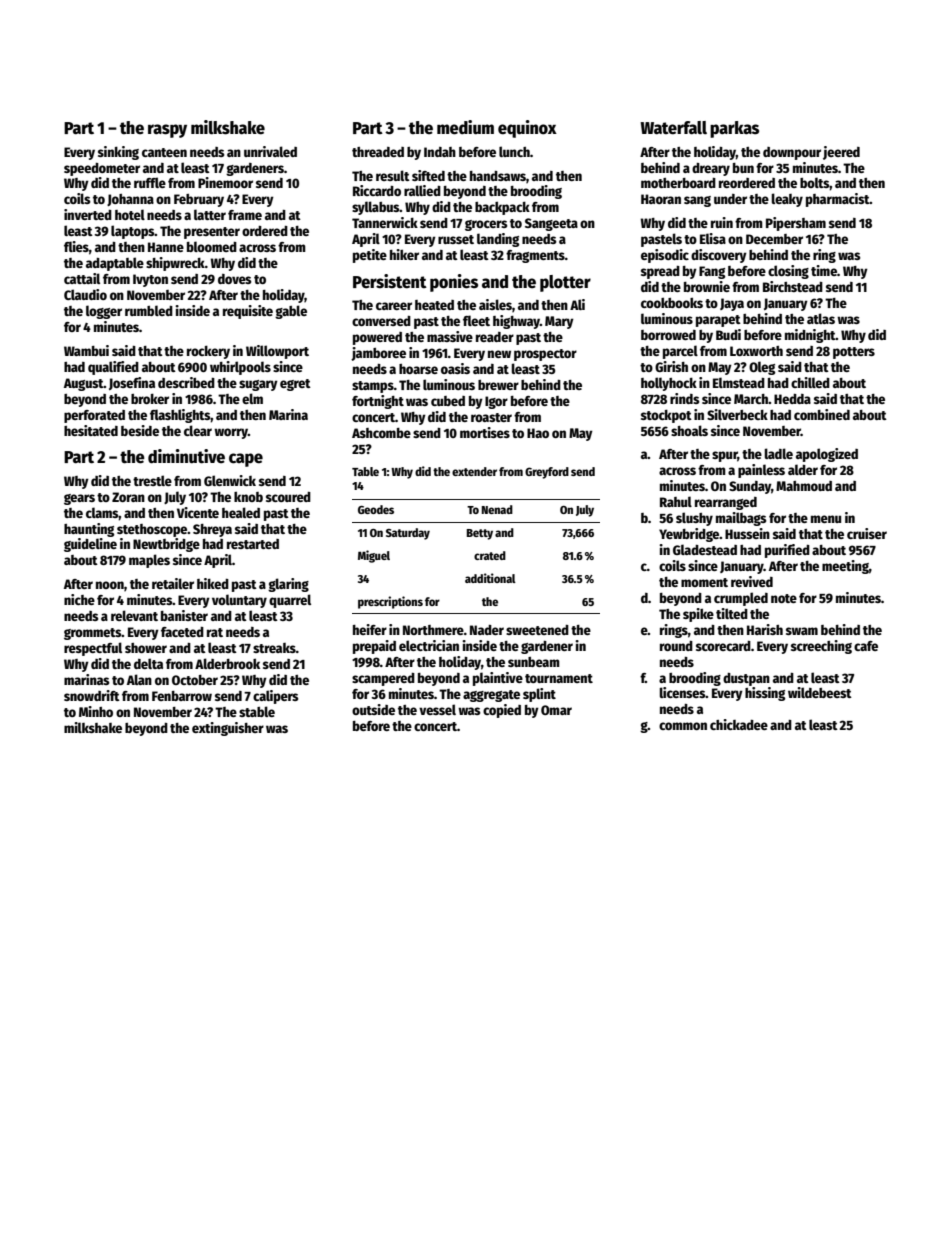 This image has height=1233, width=952. Describe the element at coordinates (376, 208) in the image. I see `syllabus` at that location.
